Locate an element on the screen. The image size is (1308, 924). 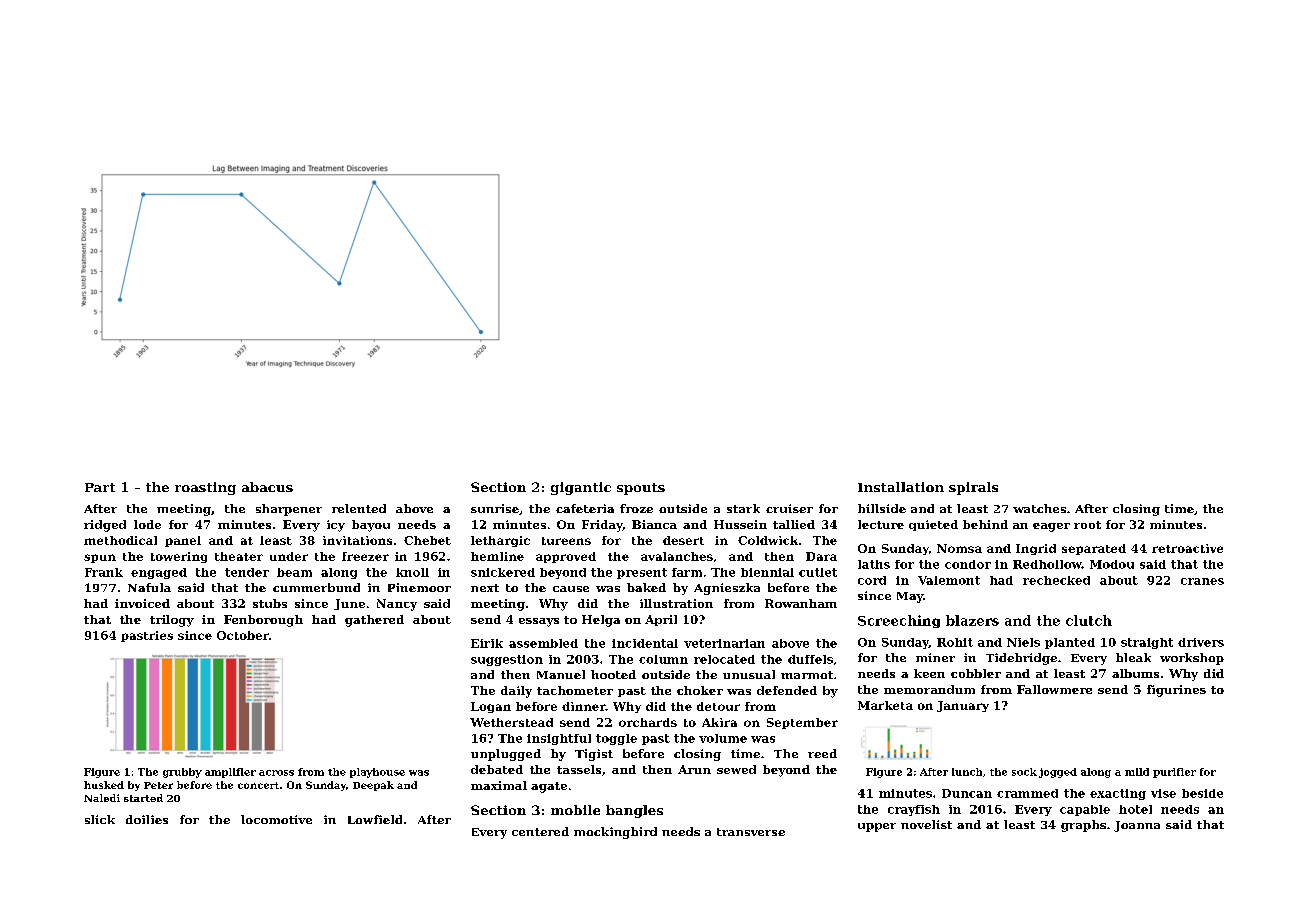
Installation is located at coordinates (901, 487).
